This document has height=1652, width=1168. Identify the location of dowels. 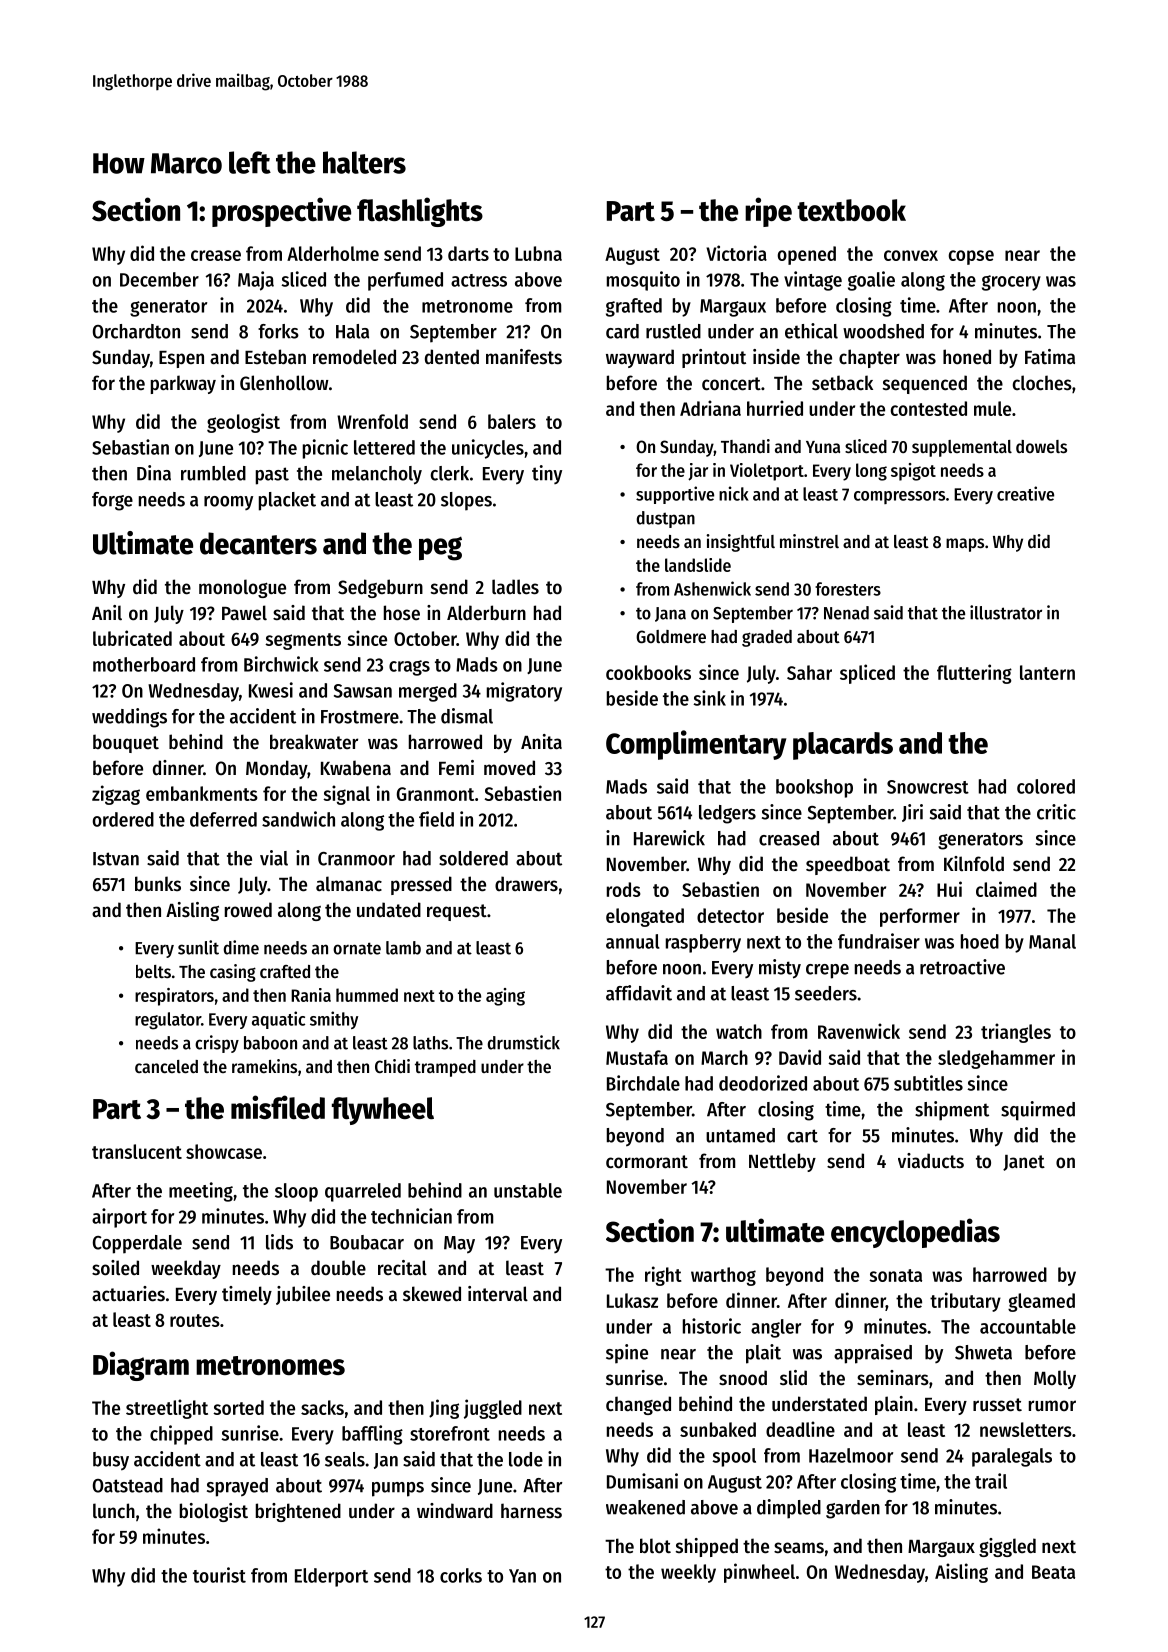
(1041, 446).
